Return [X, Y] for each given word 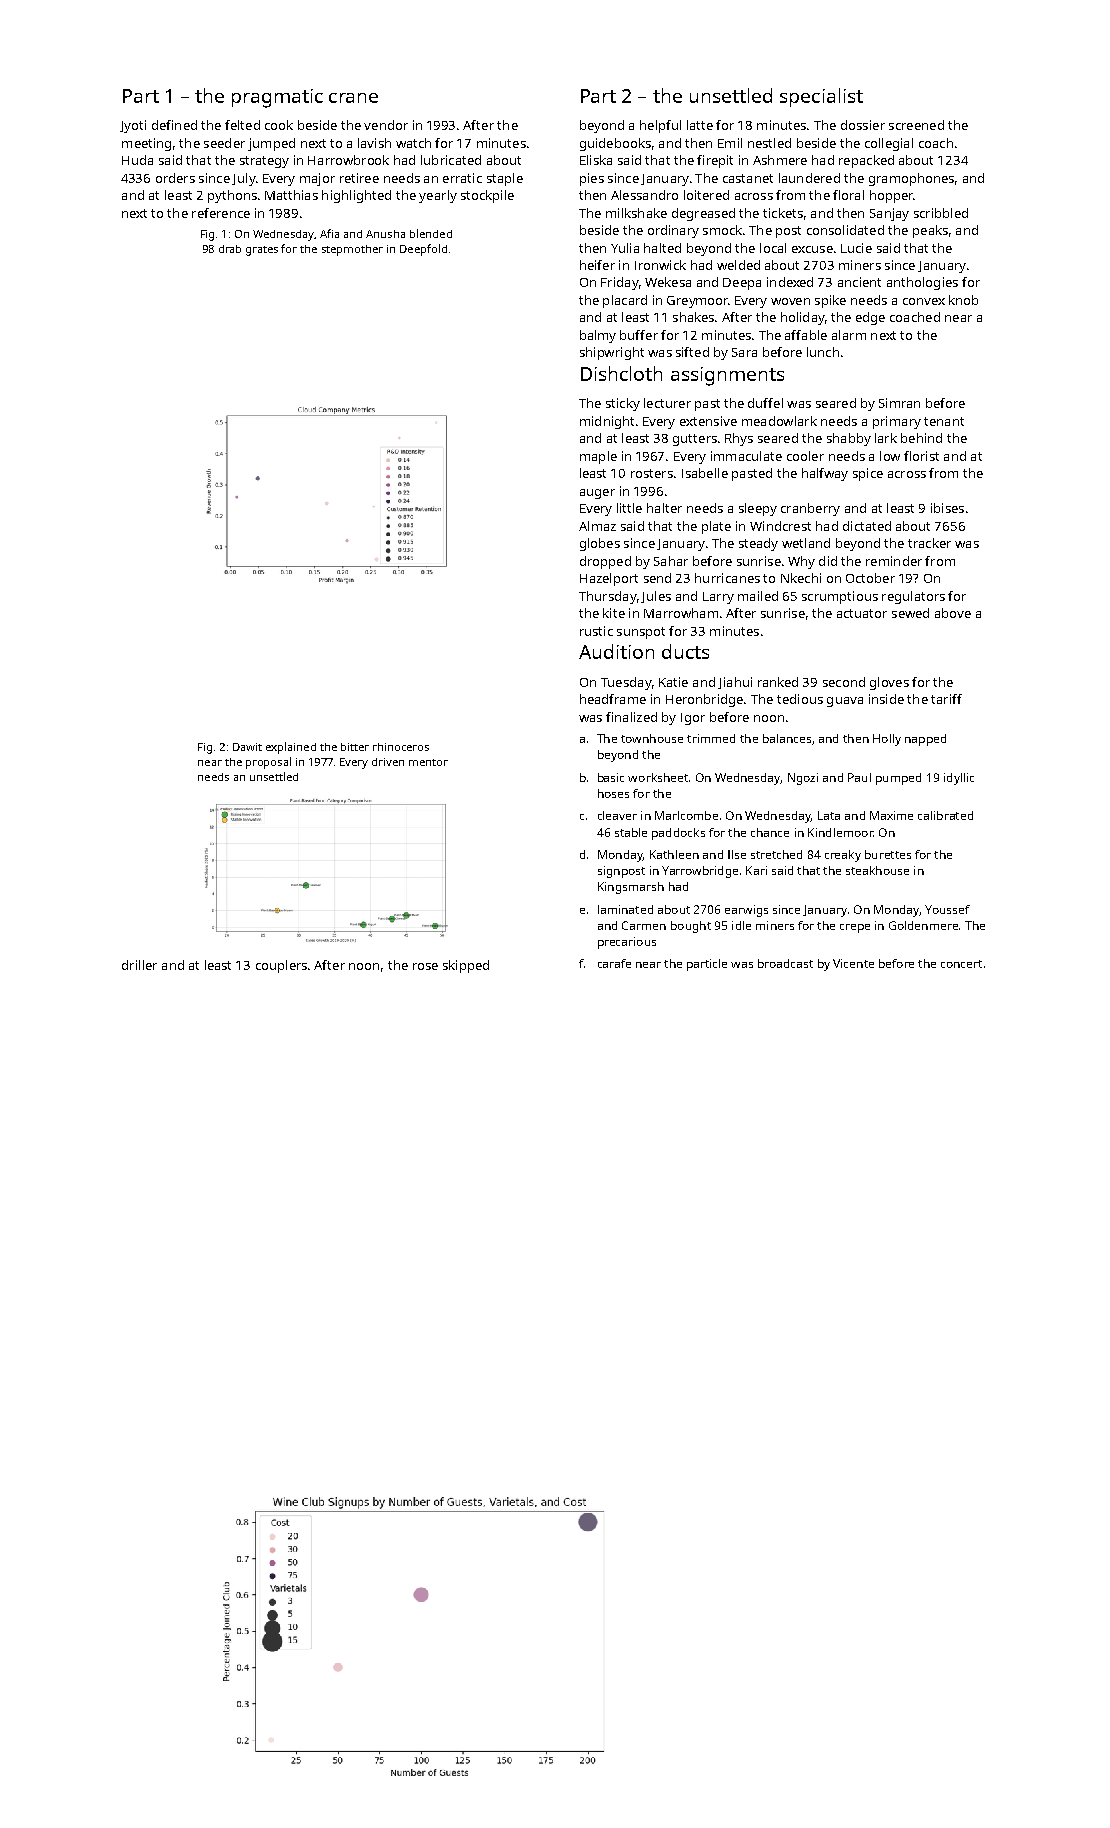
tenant [944, 421]
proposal [268, 763]
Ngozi [803, 779]
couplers [281, 966]
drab [230, 249]
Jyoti [133, 126]
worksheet [658, 777]
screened [916, 125]
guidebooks [615, 144]
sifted [692, 352]
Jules [656, 597]
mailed [758, 596]
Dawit [247, 747]
